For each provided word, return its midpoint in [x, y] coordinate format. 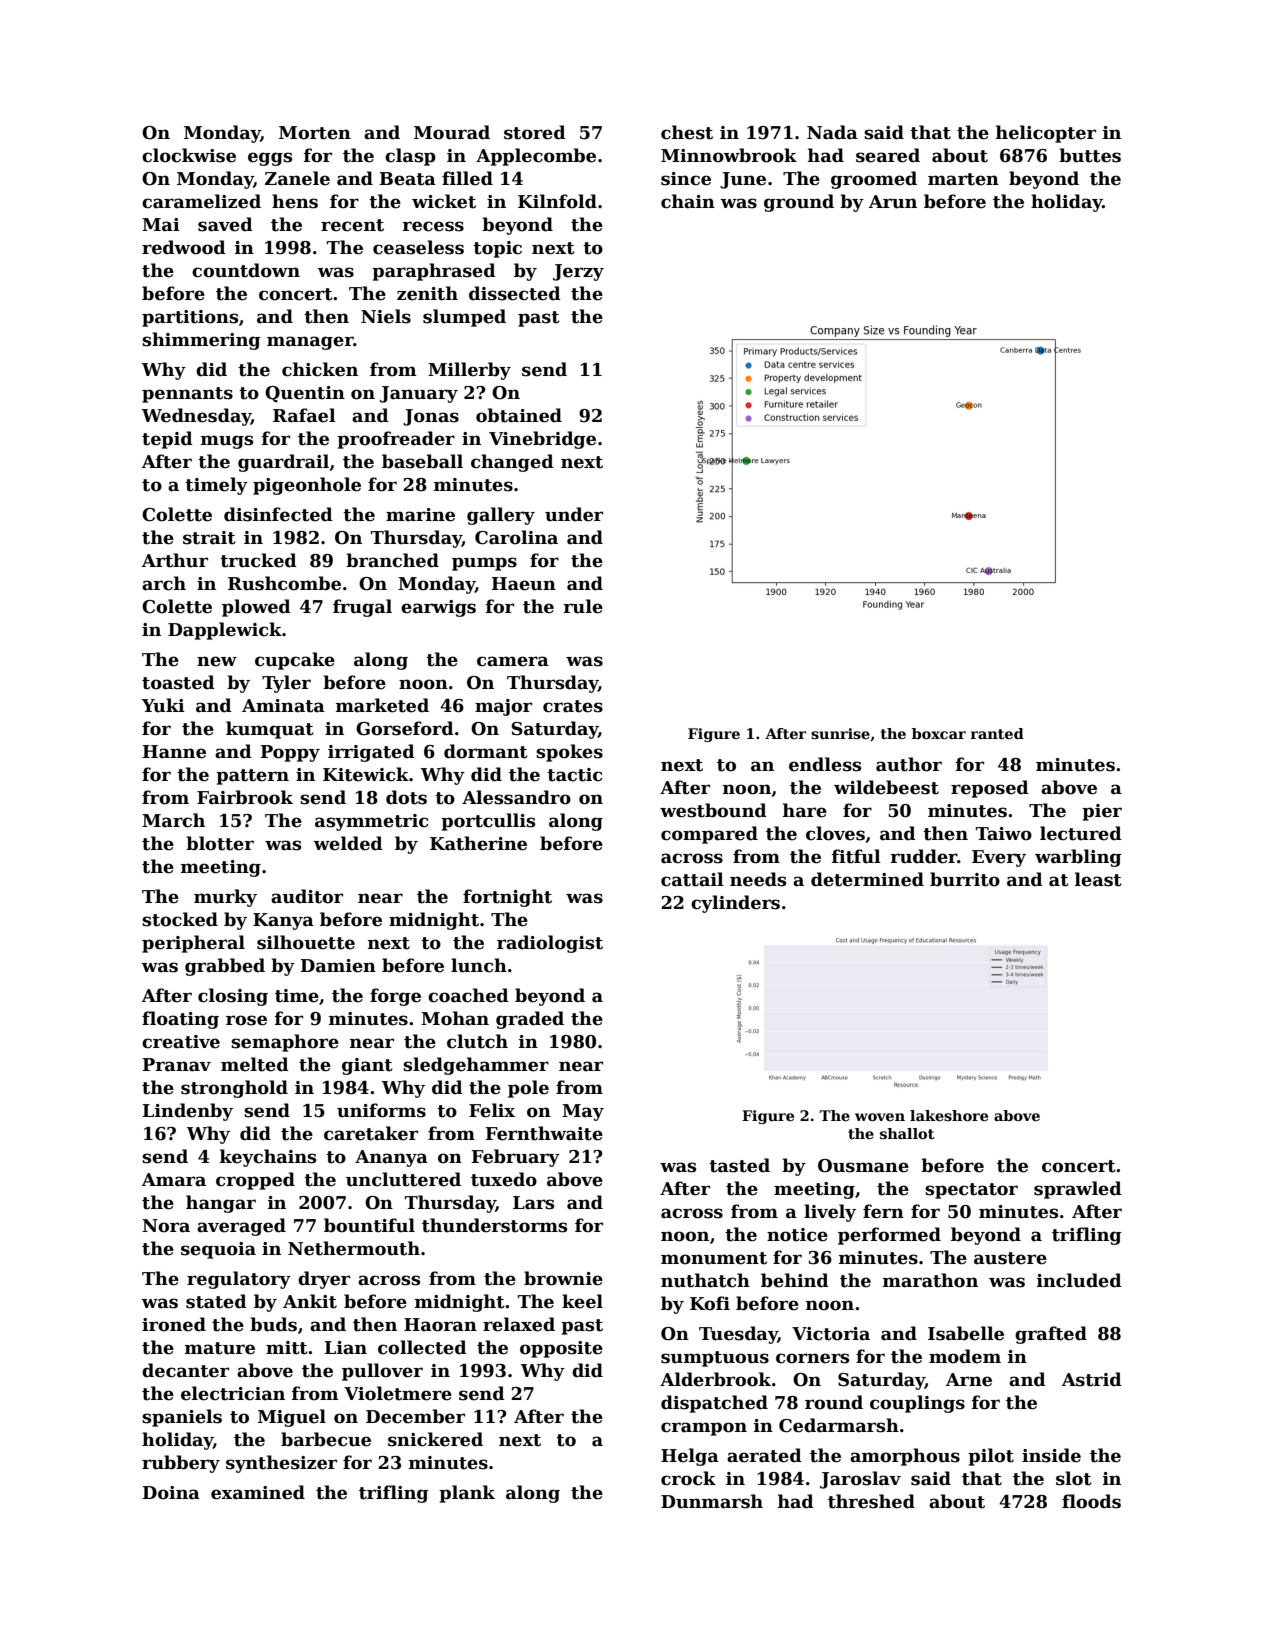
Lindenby [187, 1112]
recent [352, 225]
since [686, 179]
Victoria [831, 1334]
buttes [1090, 155]
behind [795, 1280]
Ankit [310, 1301]
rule [583, 606]
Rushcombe [284, 583]
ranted [997, 733]
